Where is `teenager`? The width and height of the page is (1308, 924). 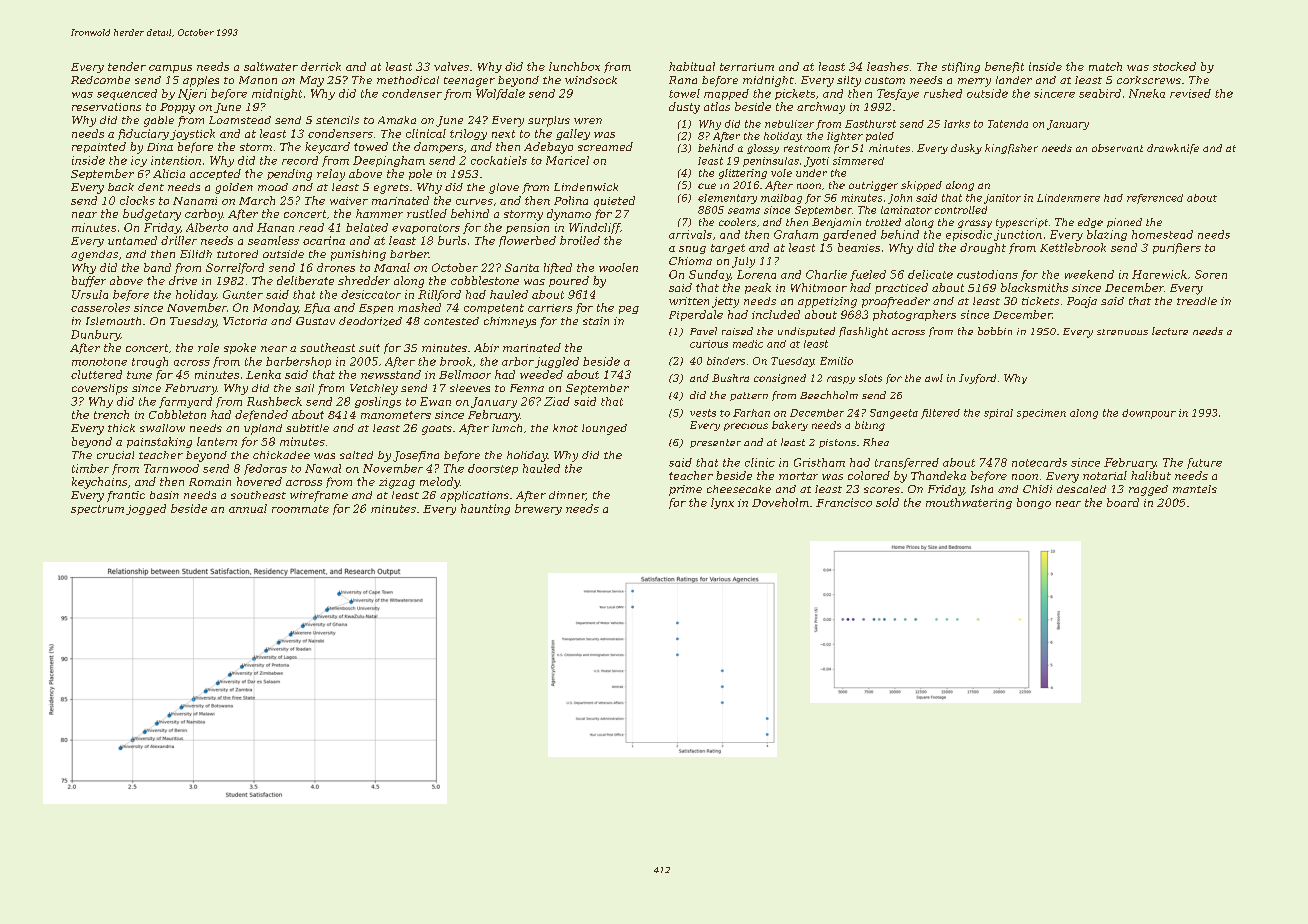 teenager is located at coordinates (469, 82).
